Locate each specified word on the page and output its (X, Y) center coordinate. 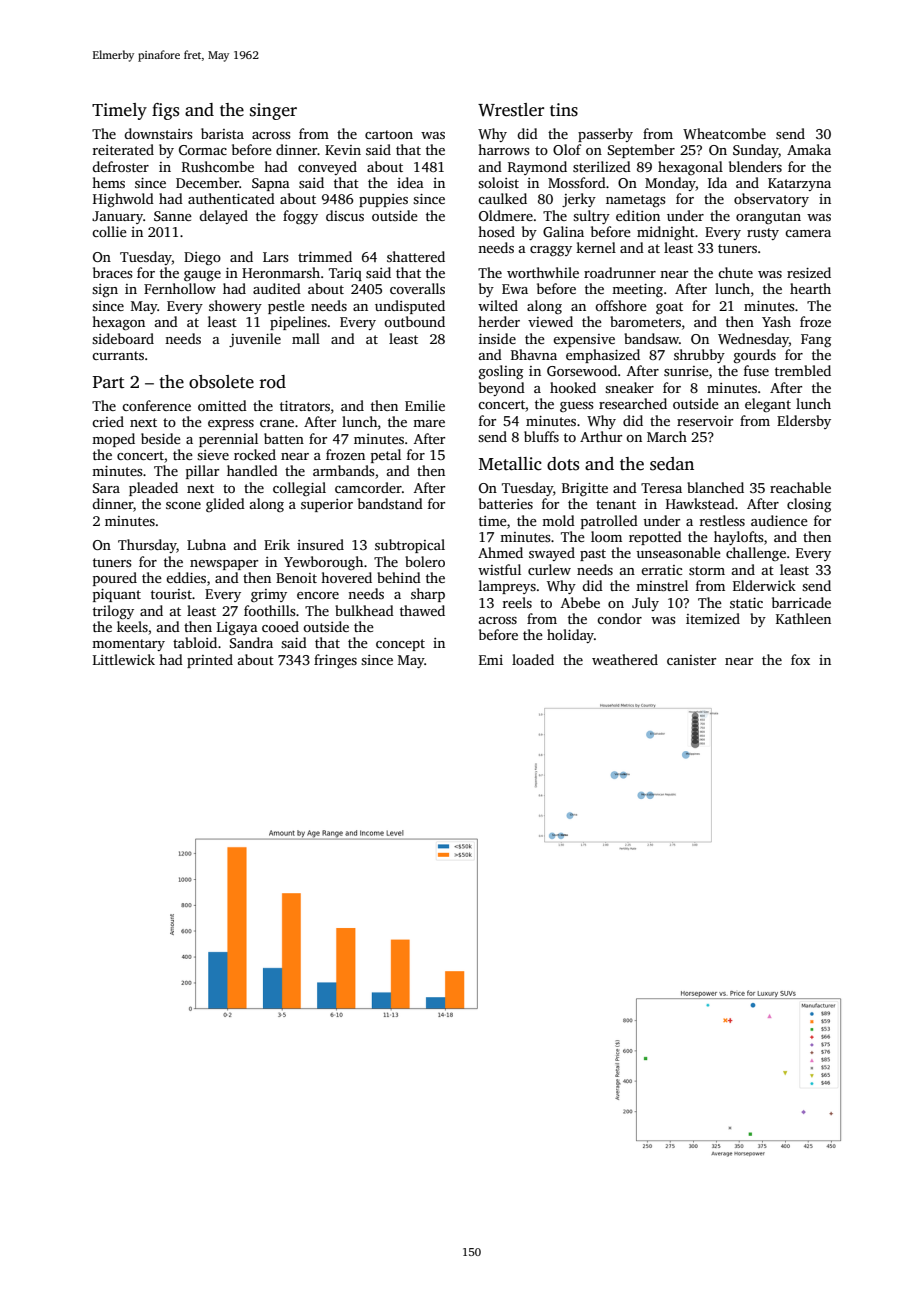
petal (386, 456)
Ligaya (237, 629)
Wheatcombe (724, 133)
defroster (120, 166)
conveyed (327, 168)
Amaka (809, 149)
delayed (223, 217)
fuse (756, 370)
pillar (202, 472)
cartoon (389, 134)
